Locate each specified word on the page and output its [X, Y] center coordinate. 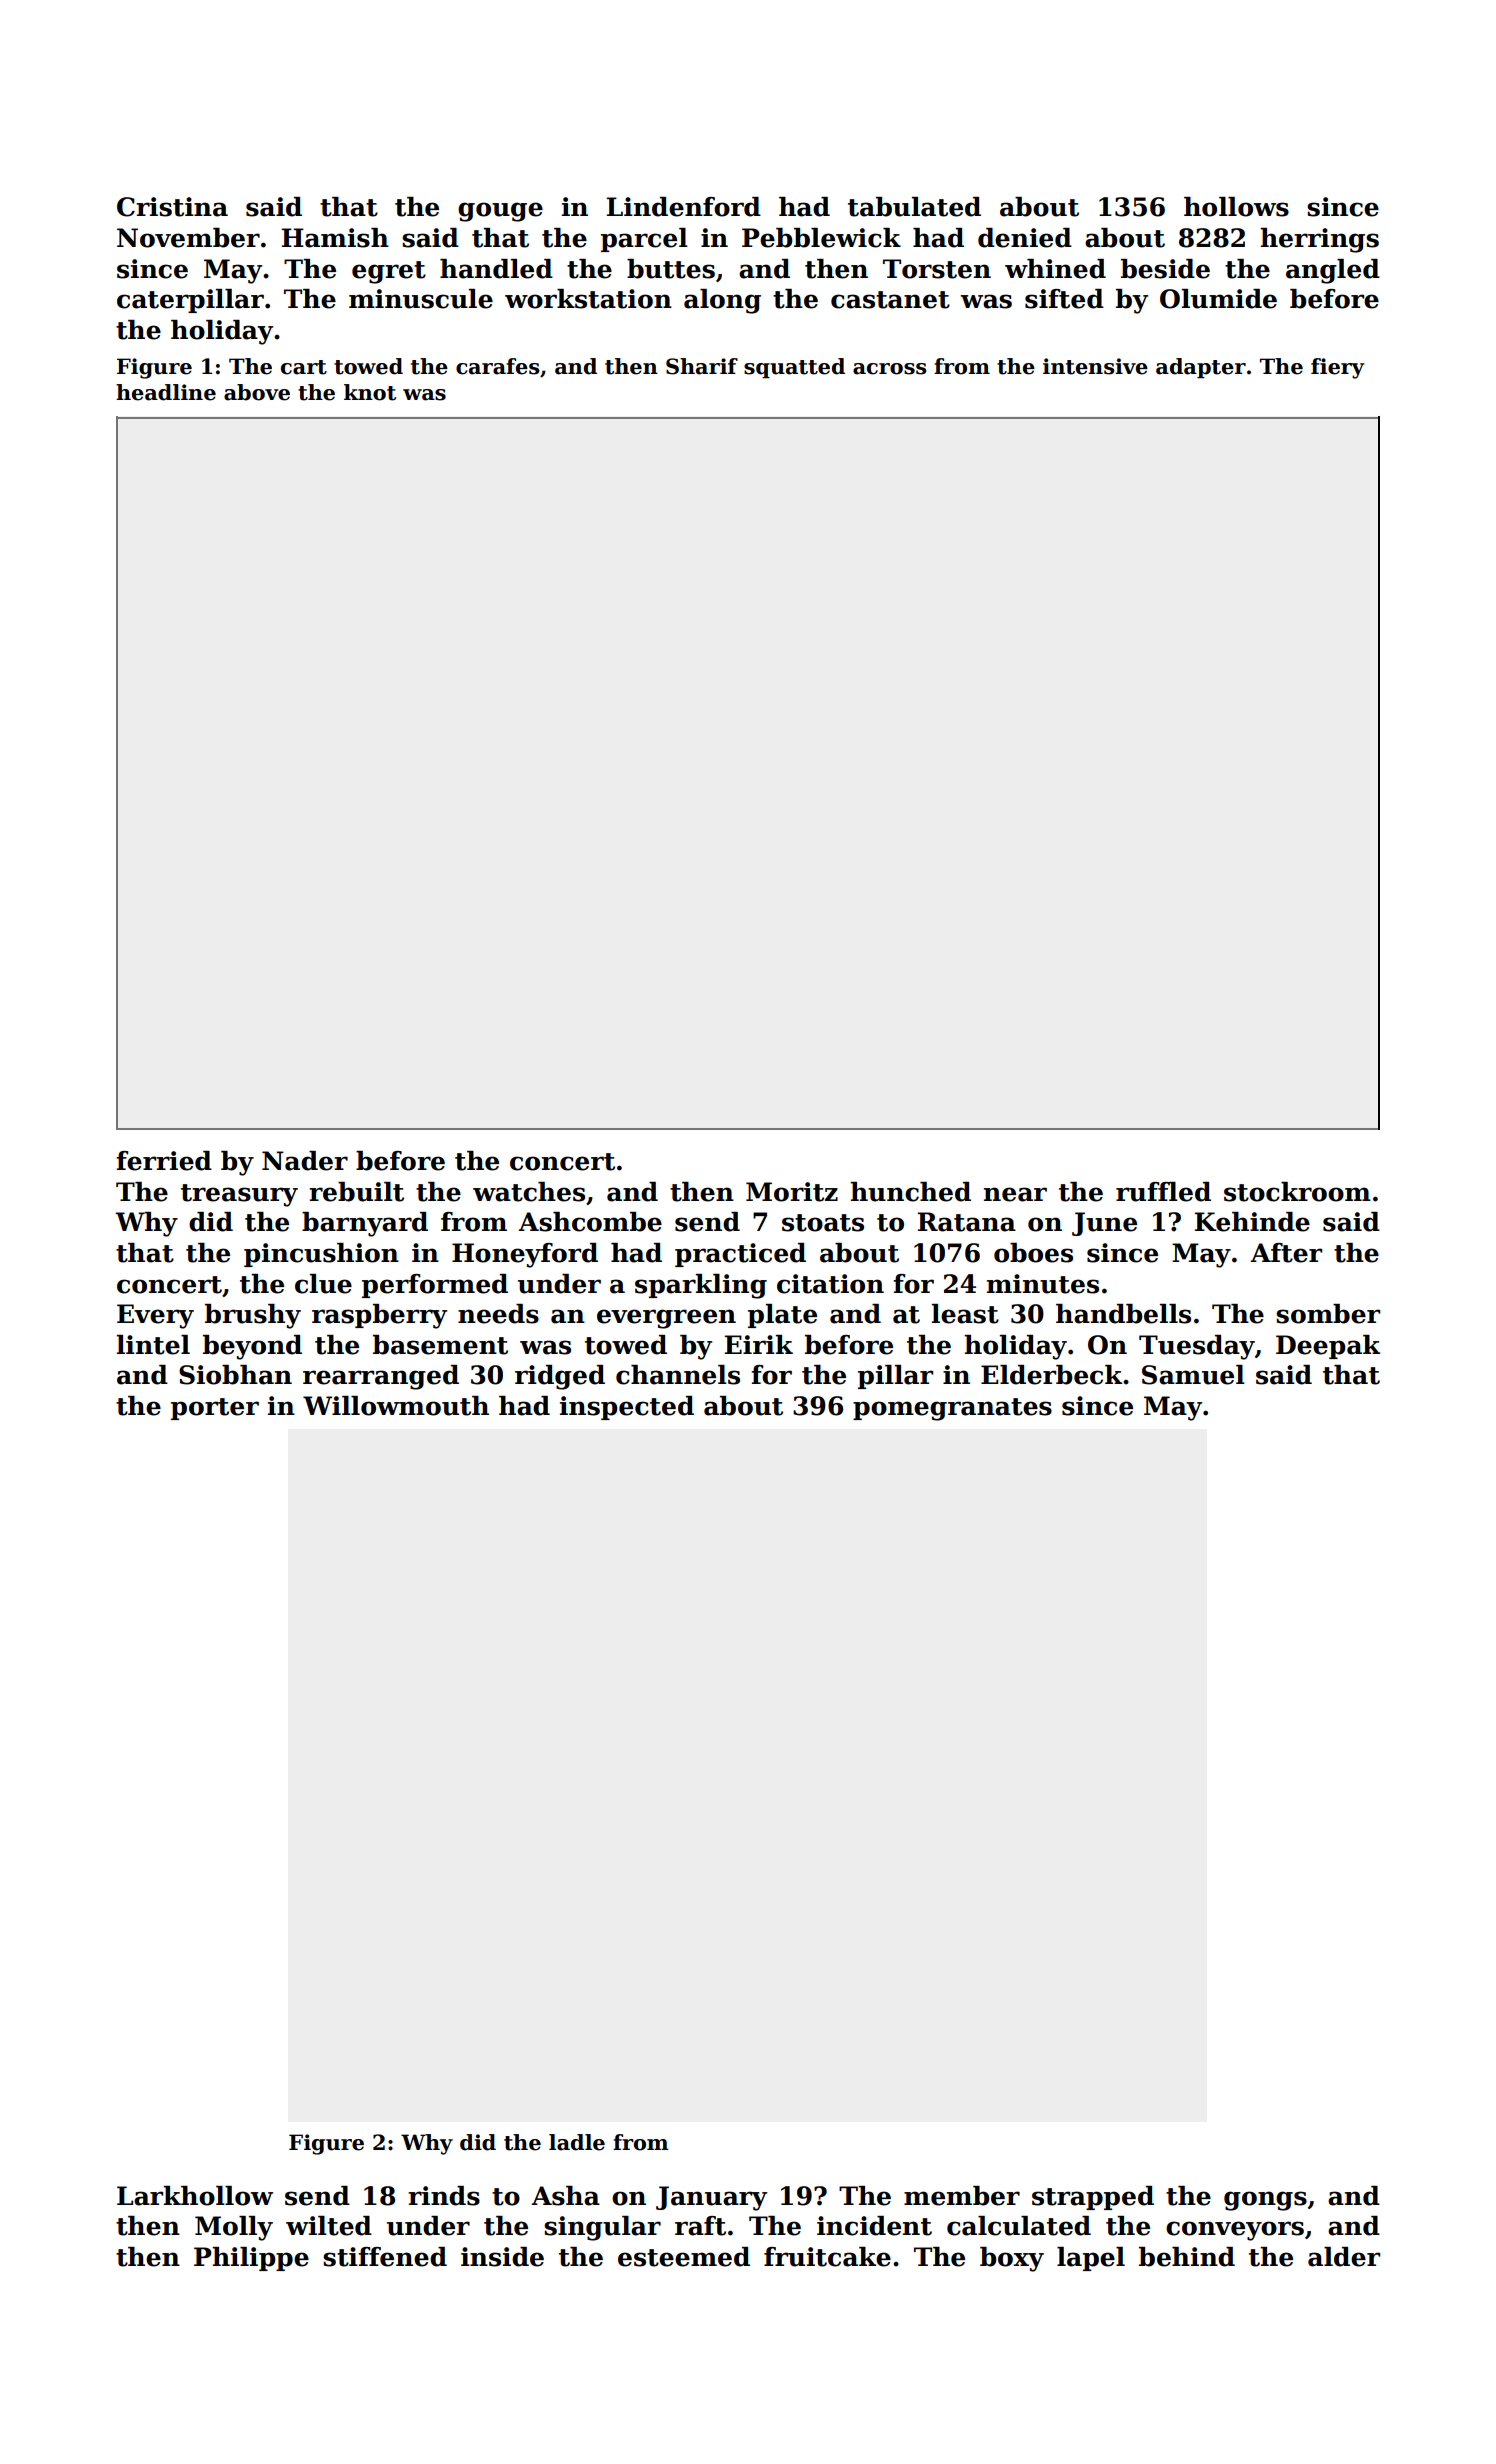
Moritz [792, 1192]
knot [370, 392]
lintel [153, 1345]
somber [1328, 1314]
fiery [1337, 368]
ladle [577, 2142]
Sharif [702, 366]
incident [874, 2226]
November [188, 238]
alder [1344, 2257]
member [962, 2196]
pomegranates [952, 1409]
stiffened [385, 2257]
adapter [1201, 368]
